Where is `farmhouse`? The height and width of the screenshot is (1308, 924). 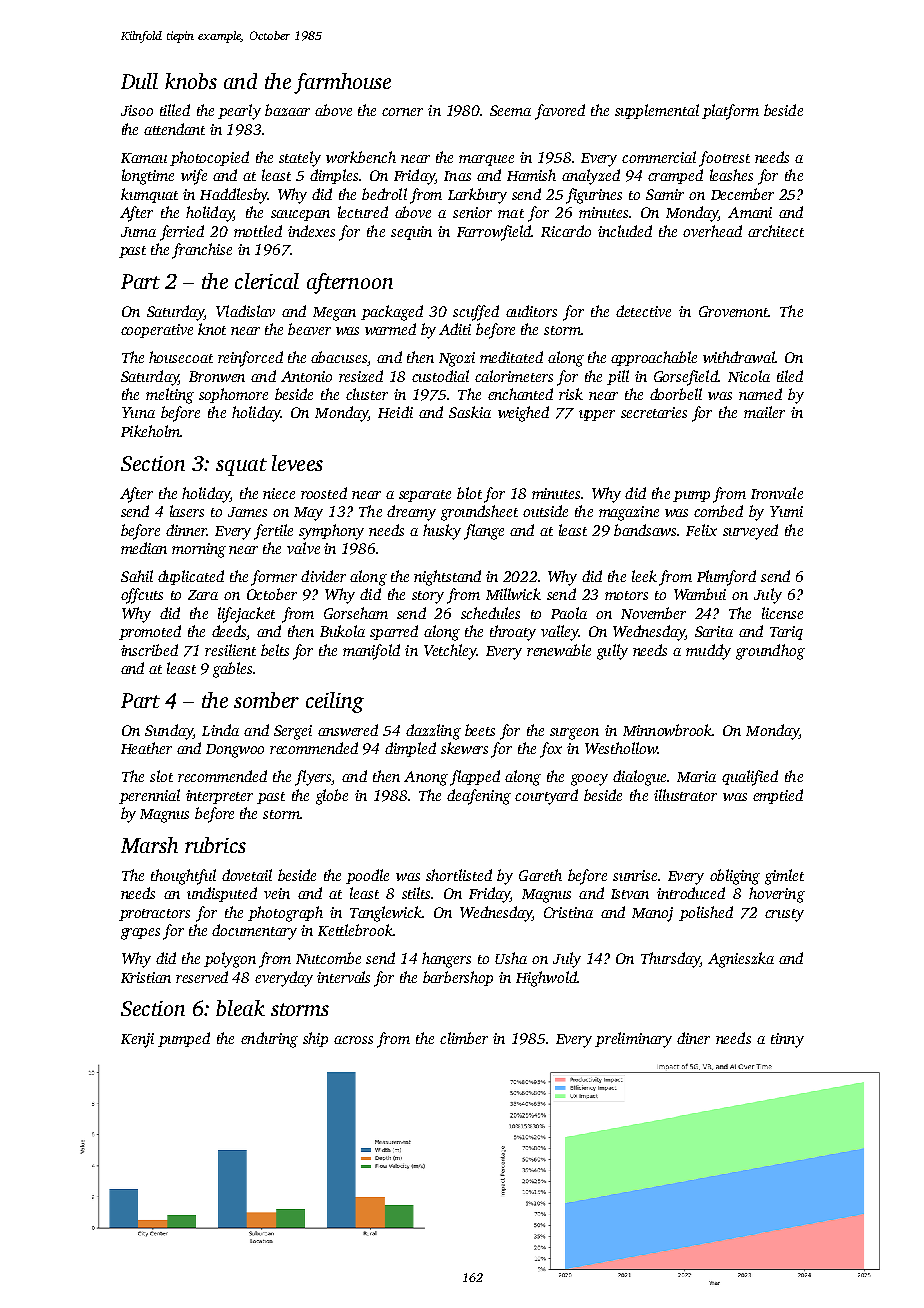 farmhouse is located at coordinates (342, 83).
